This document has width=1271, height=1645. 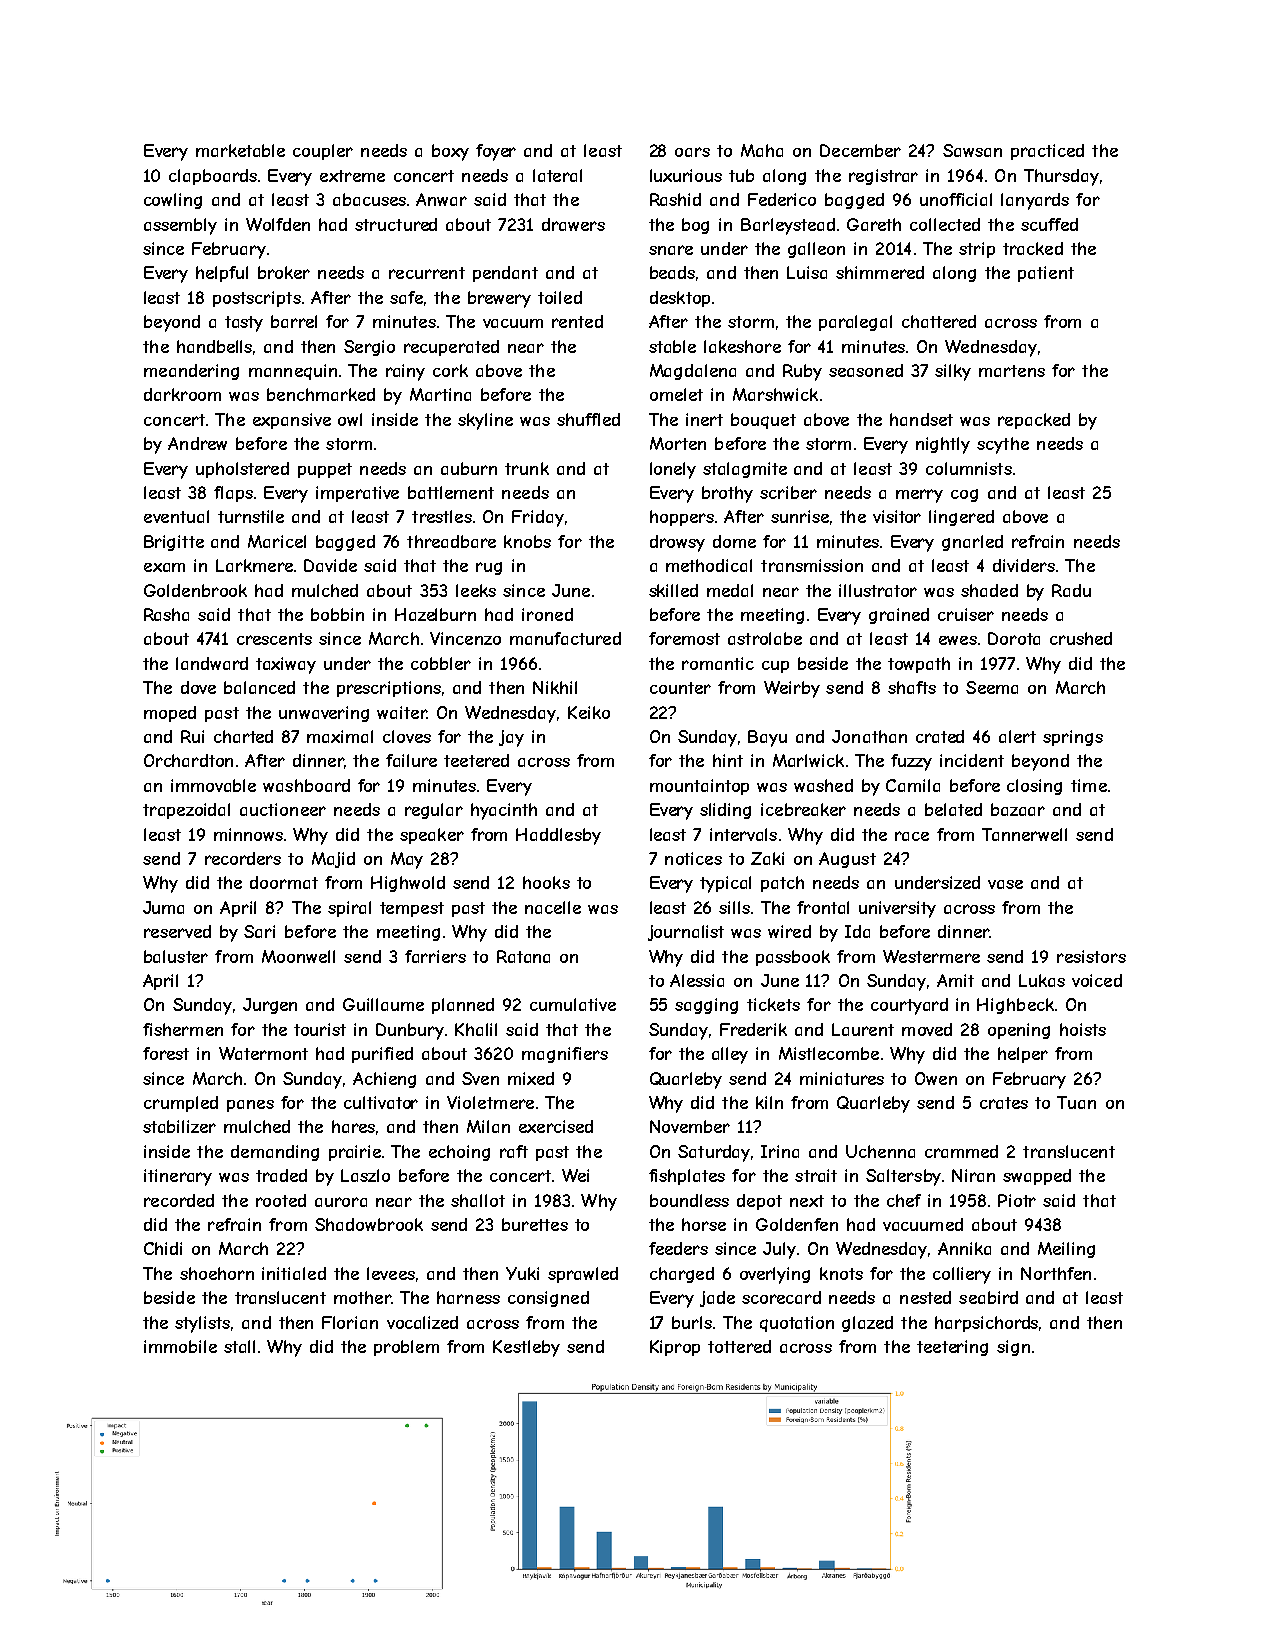 I want to click on farriers, so click(x=435, y=956).
